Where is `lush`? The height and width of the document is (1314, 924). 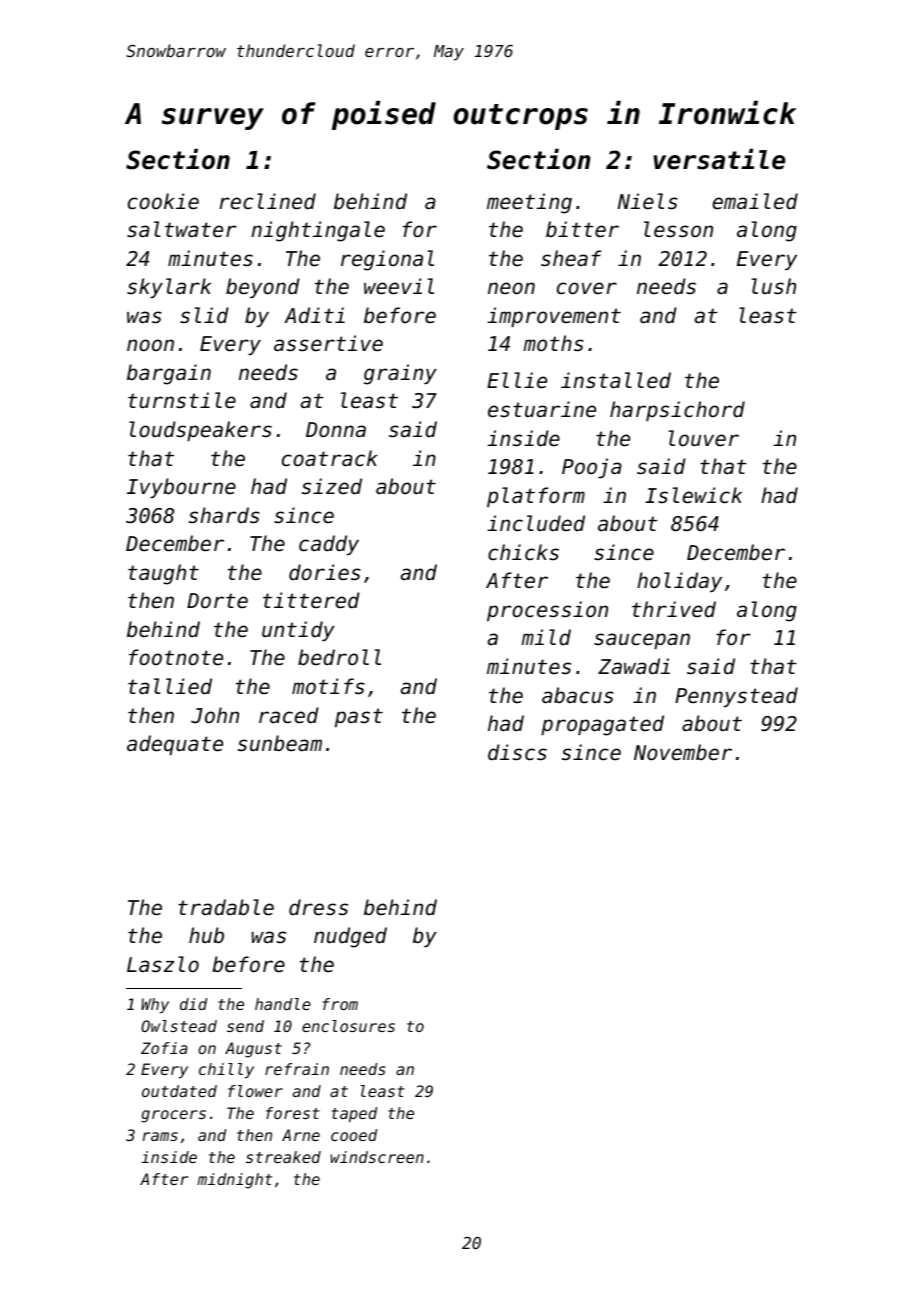 lush is located at coordinates (773, 286).
